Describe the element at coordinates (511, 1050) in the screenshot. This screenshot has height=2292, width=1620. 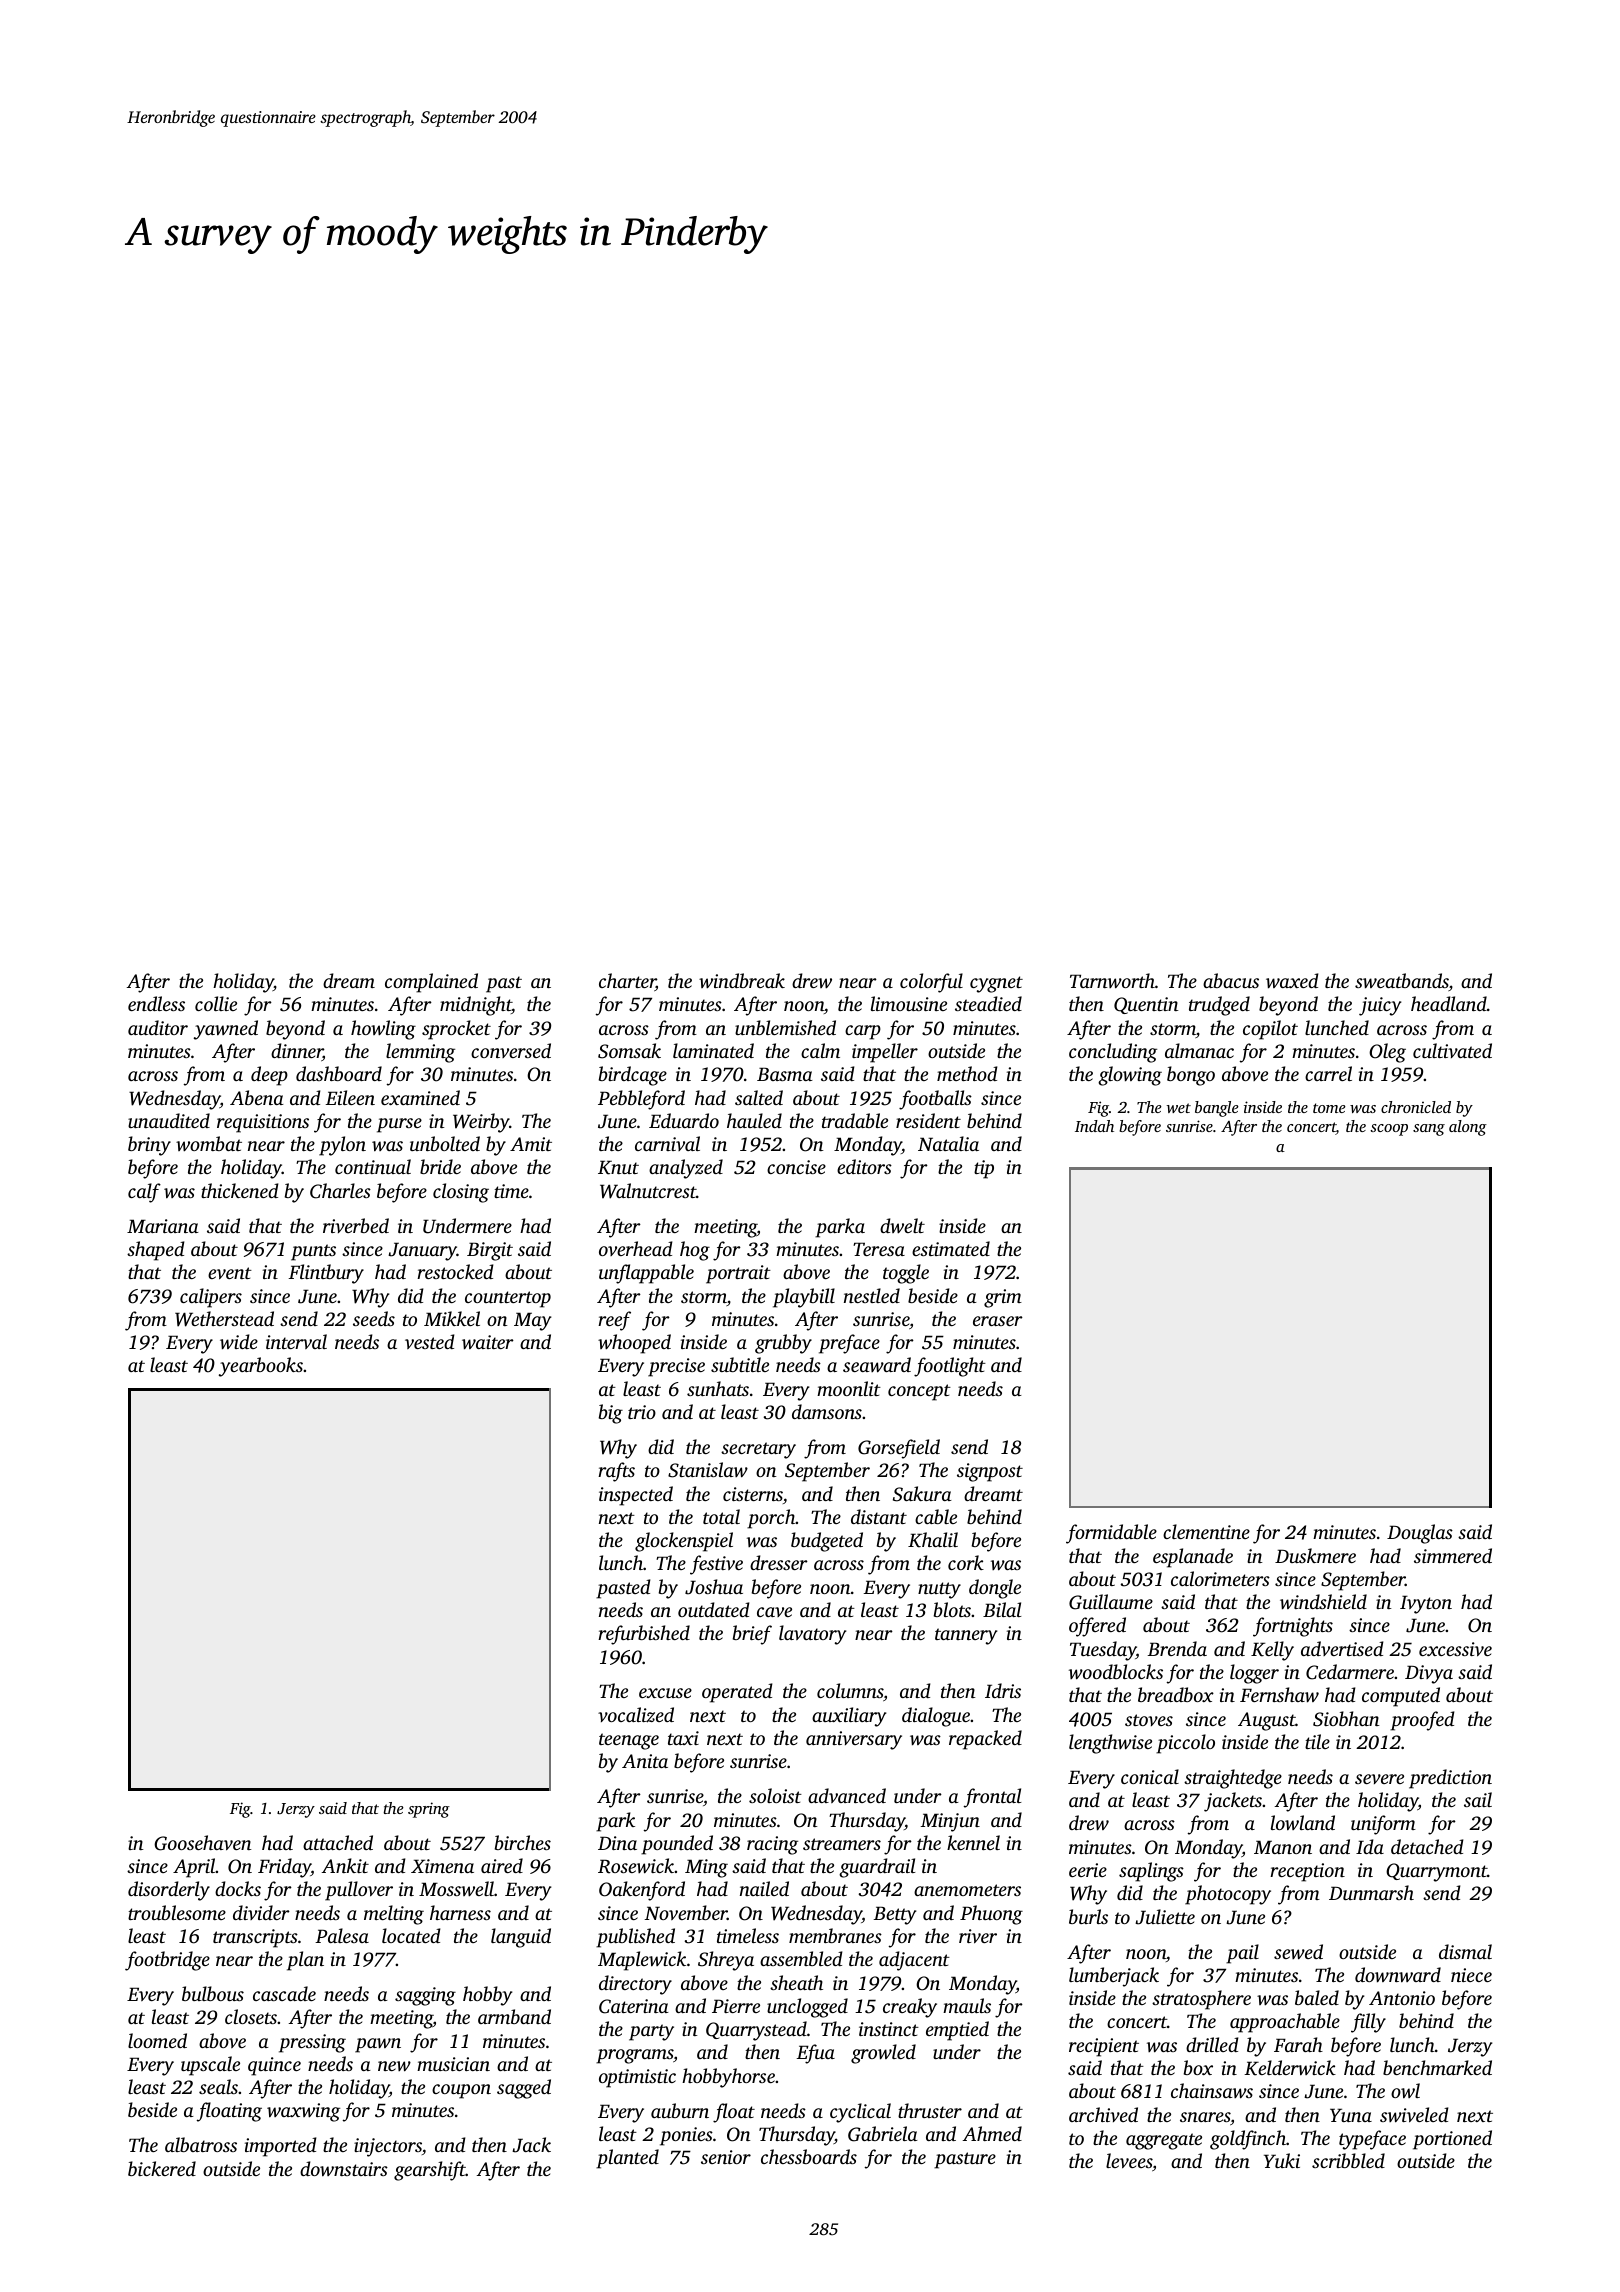
I see `conversed` at that location.
